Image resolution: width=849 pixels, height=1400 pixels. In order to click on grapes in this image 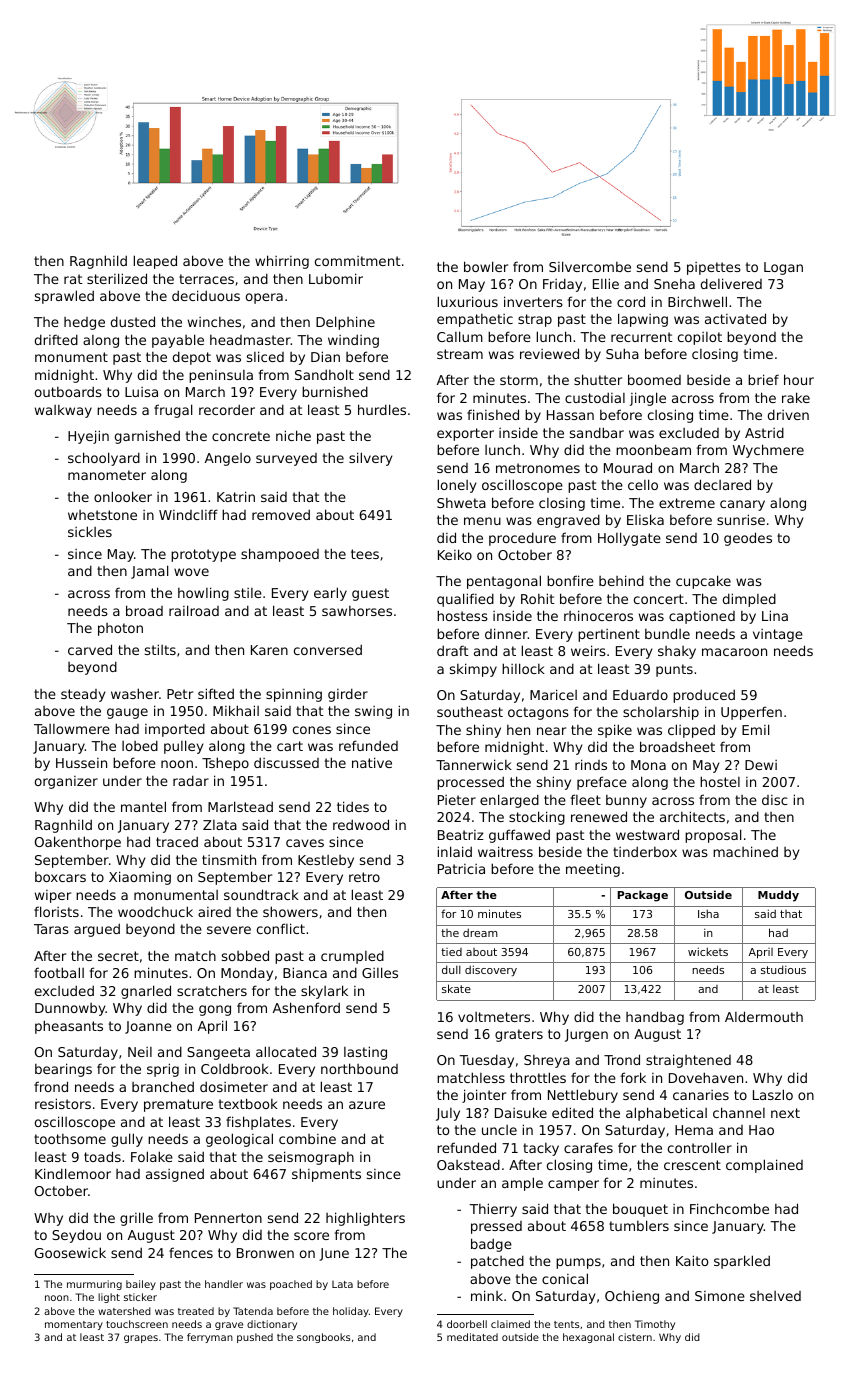, I will do `click(141, 1339)`.
